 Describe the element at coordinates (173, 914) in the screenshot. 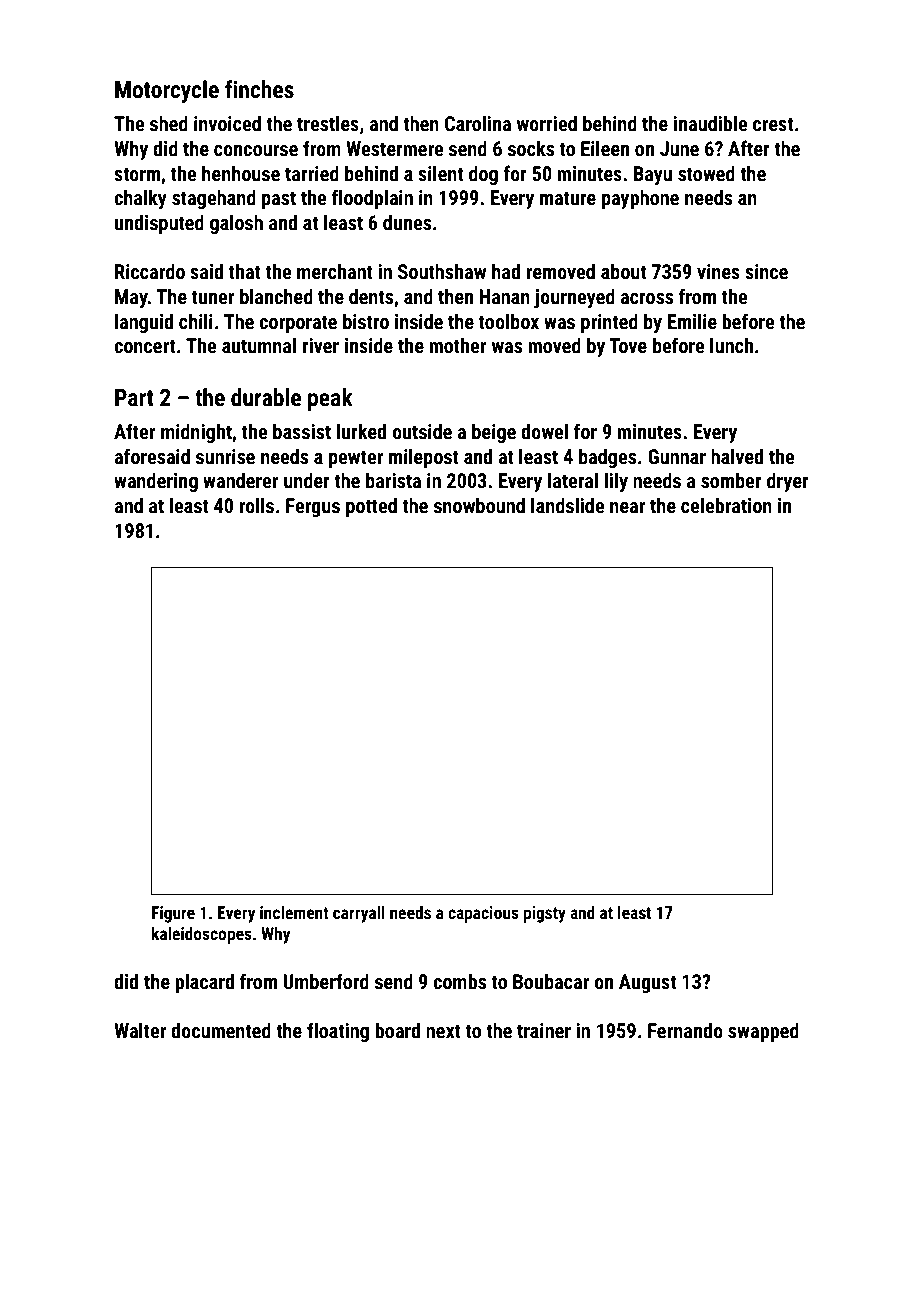

I see `Figure` at that location.
